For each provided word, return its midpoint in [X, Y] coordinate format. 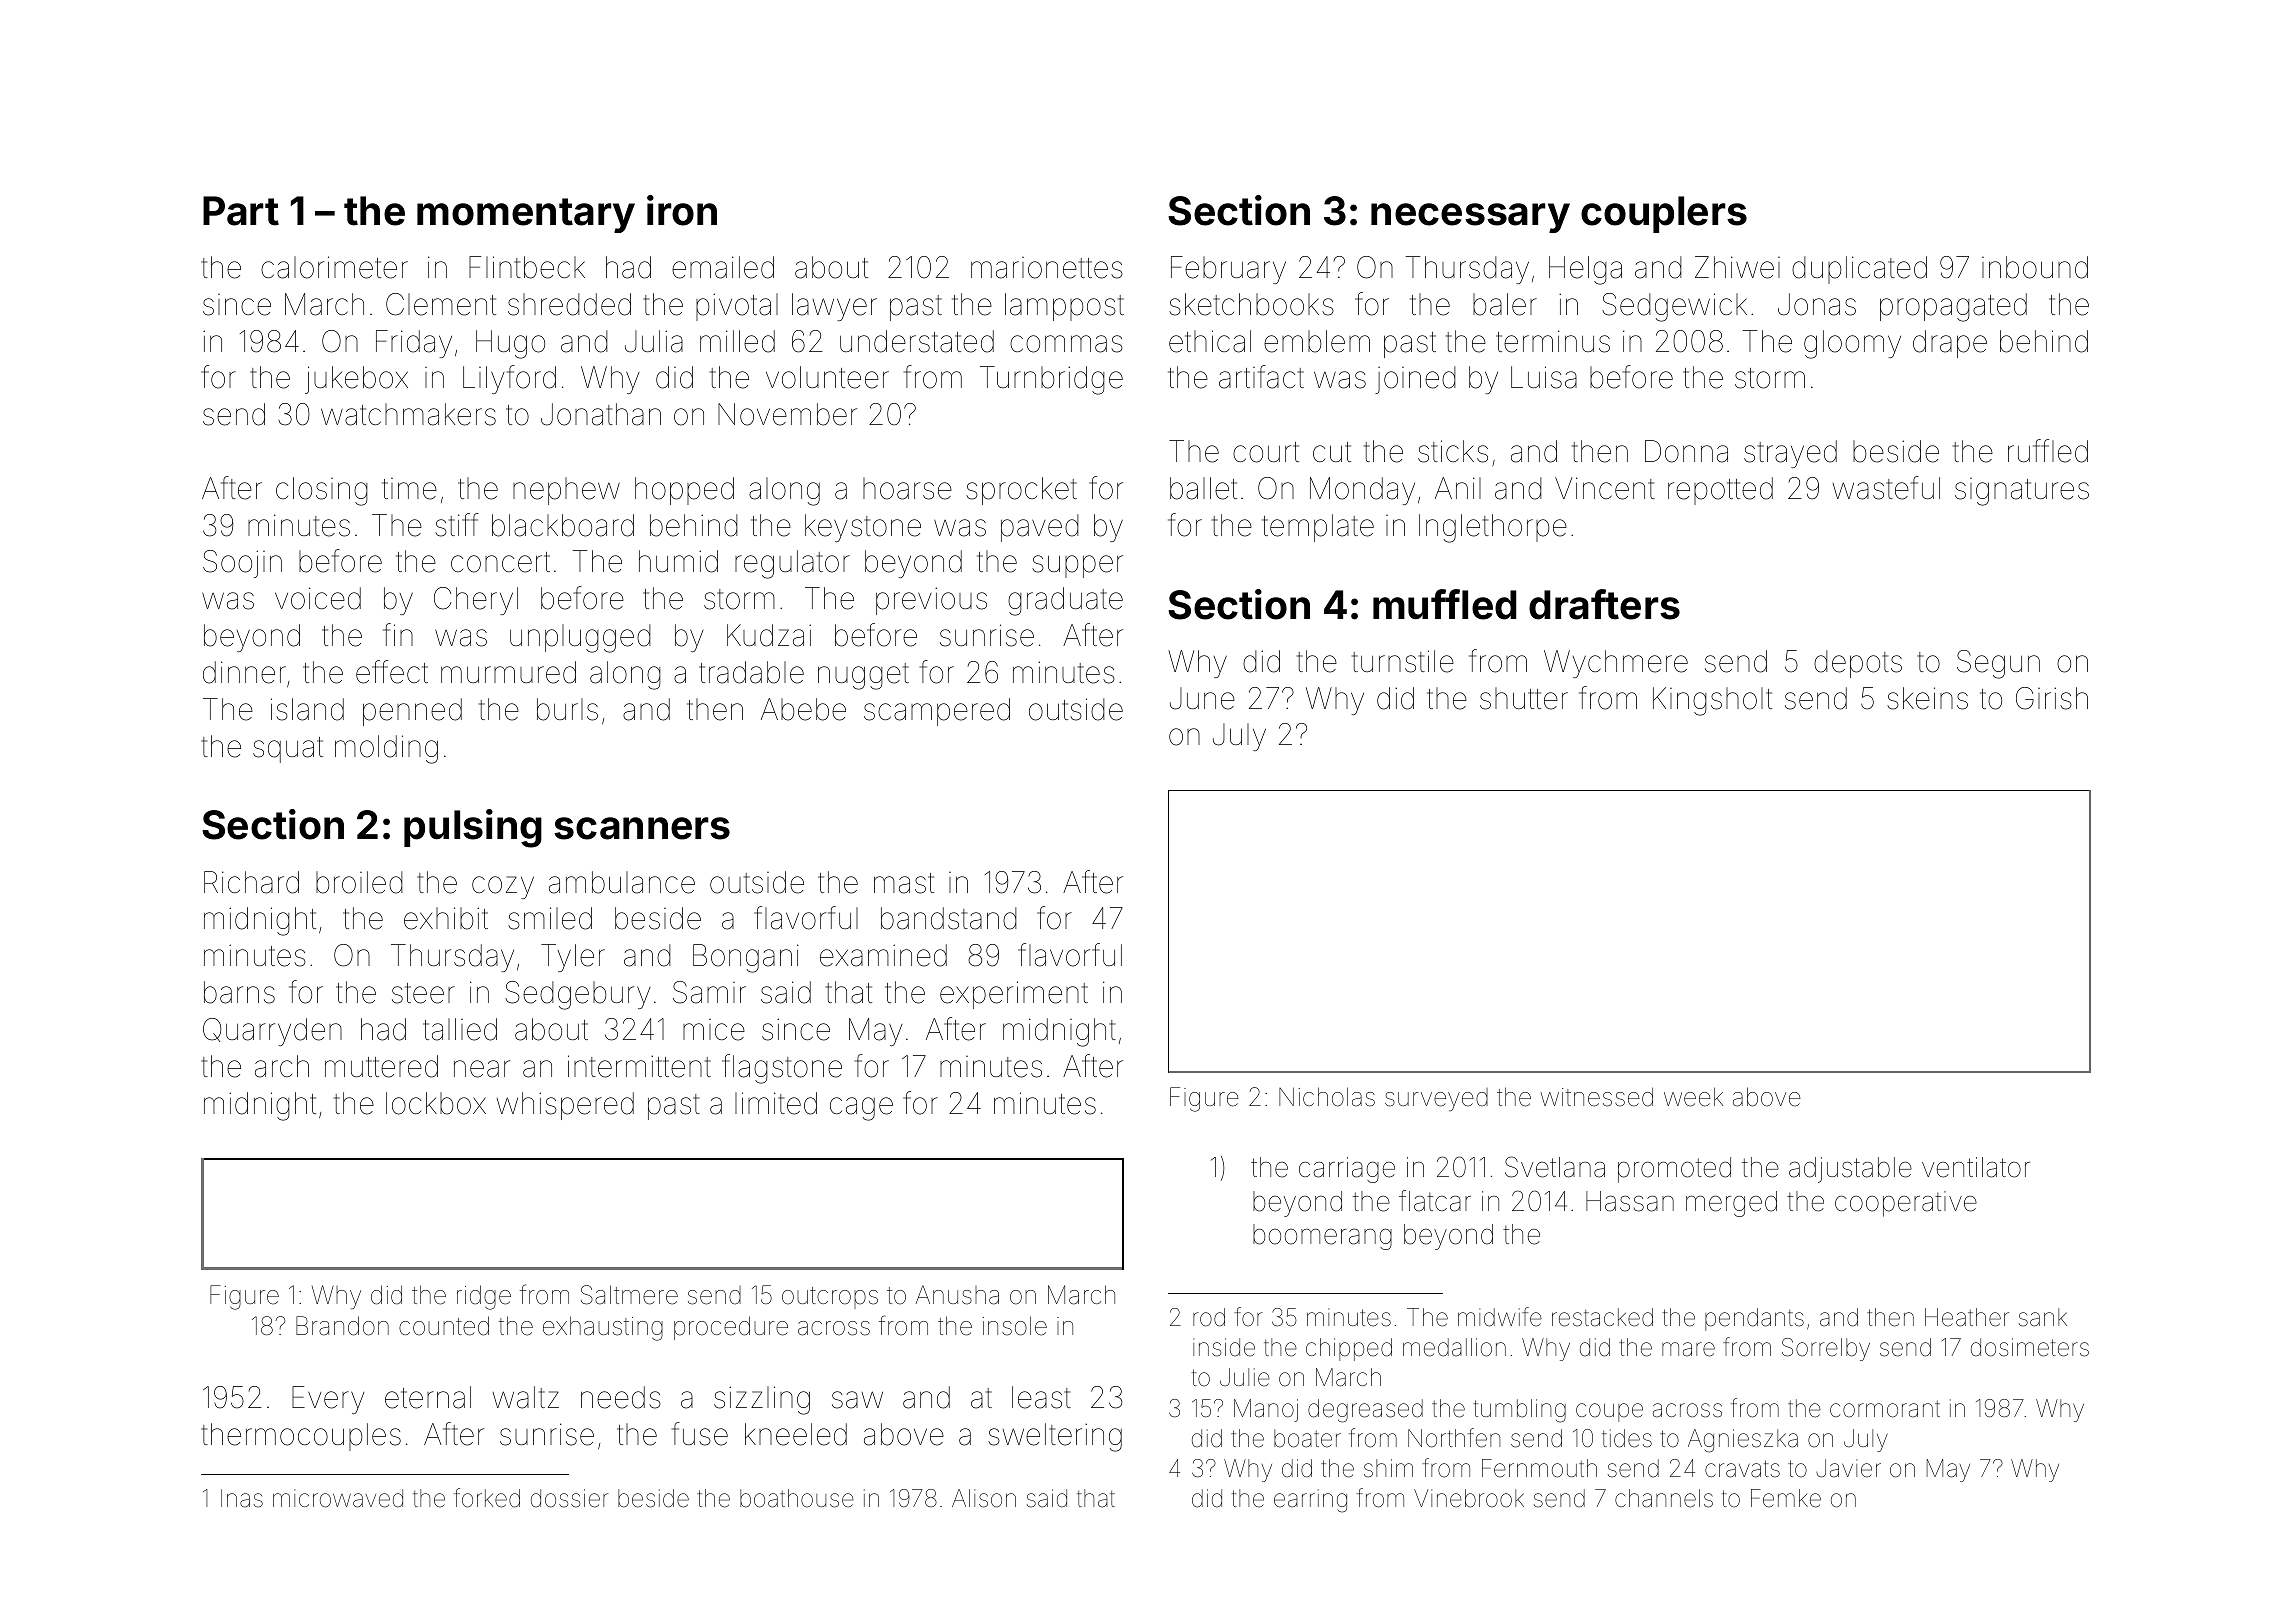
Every [328, 1400]
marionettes [1047, 268]
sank [2043, 1317]
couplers [1664, 214]
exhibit [446, 918]
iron [682, 210]
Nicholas [1327, 1097]
